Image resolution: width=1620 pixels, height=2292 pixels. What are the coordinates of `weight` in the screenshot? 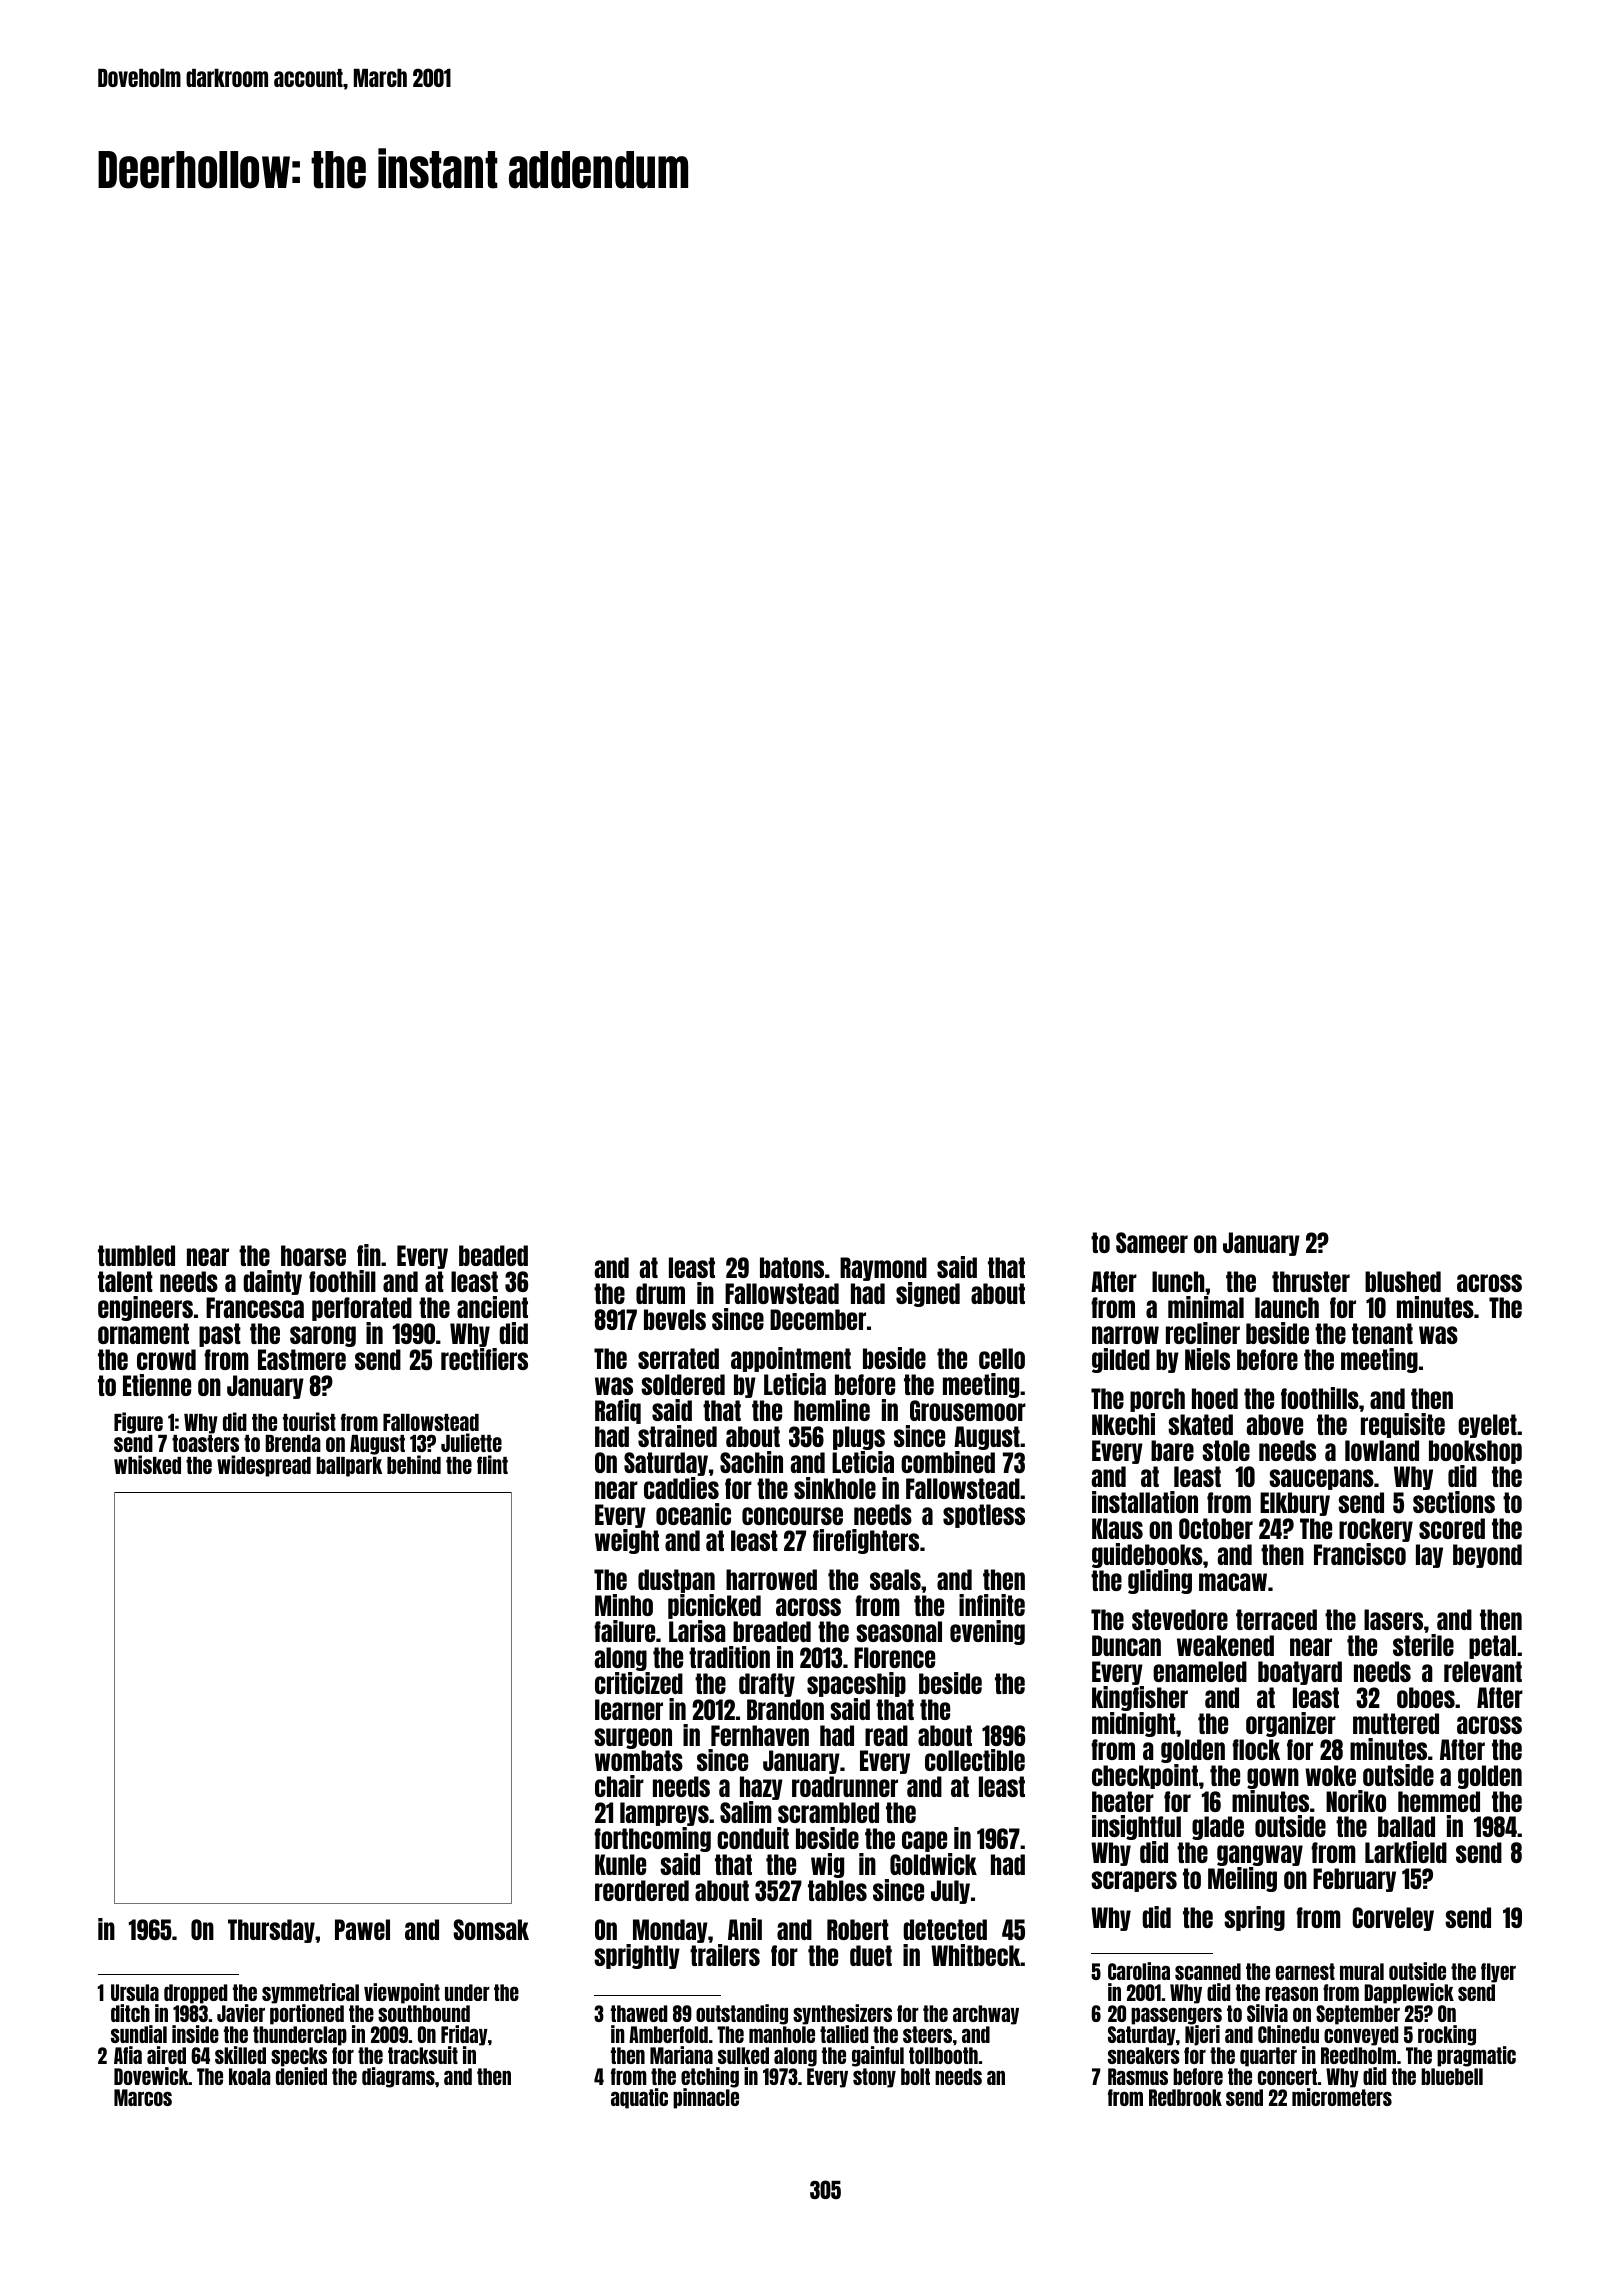 It's located at (627, 1541).
